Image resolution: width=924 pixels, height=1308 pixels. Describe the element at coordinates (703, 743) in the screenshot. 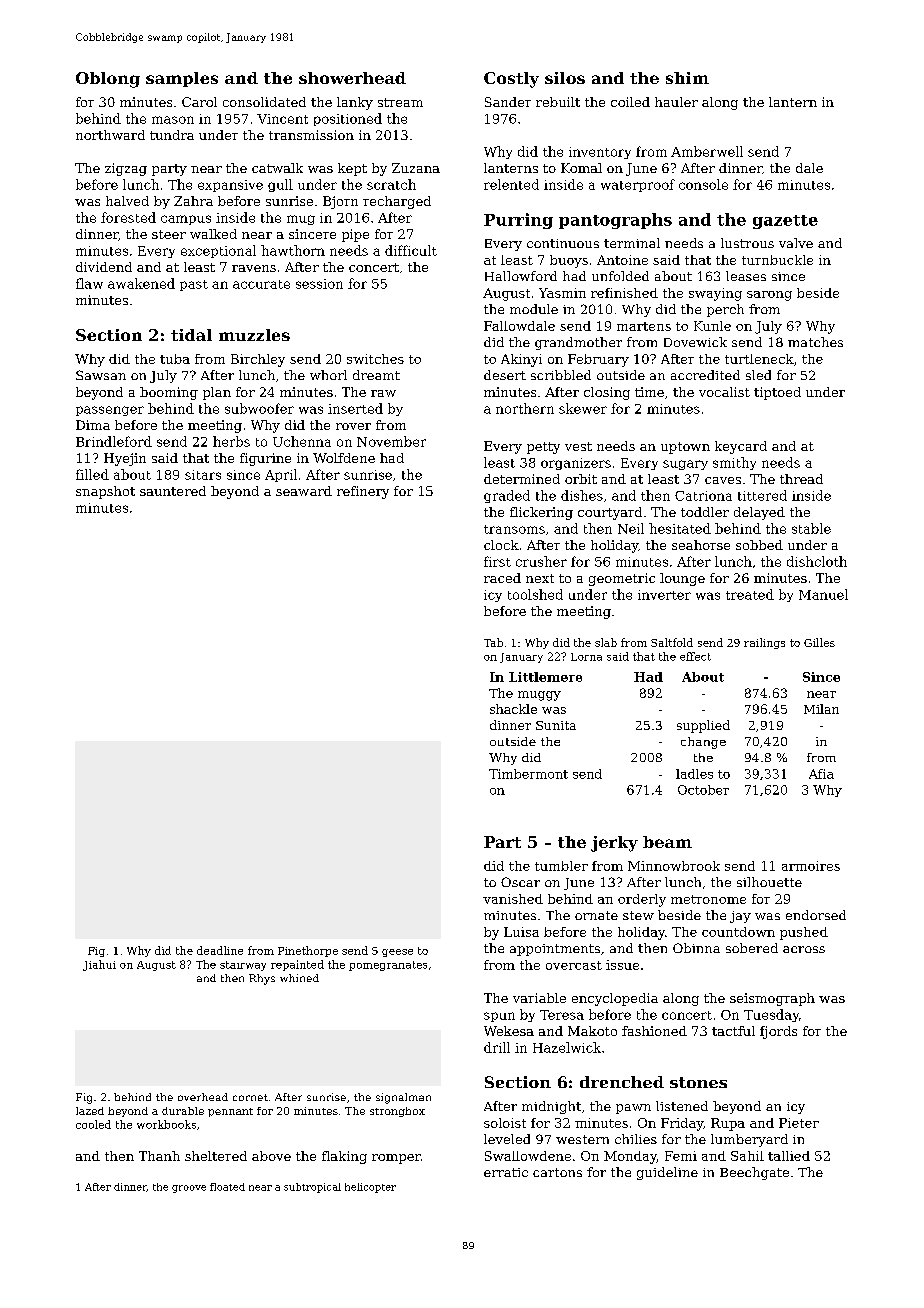

I see `change` at that location.
